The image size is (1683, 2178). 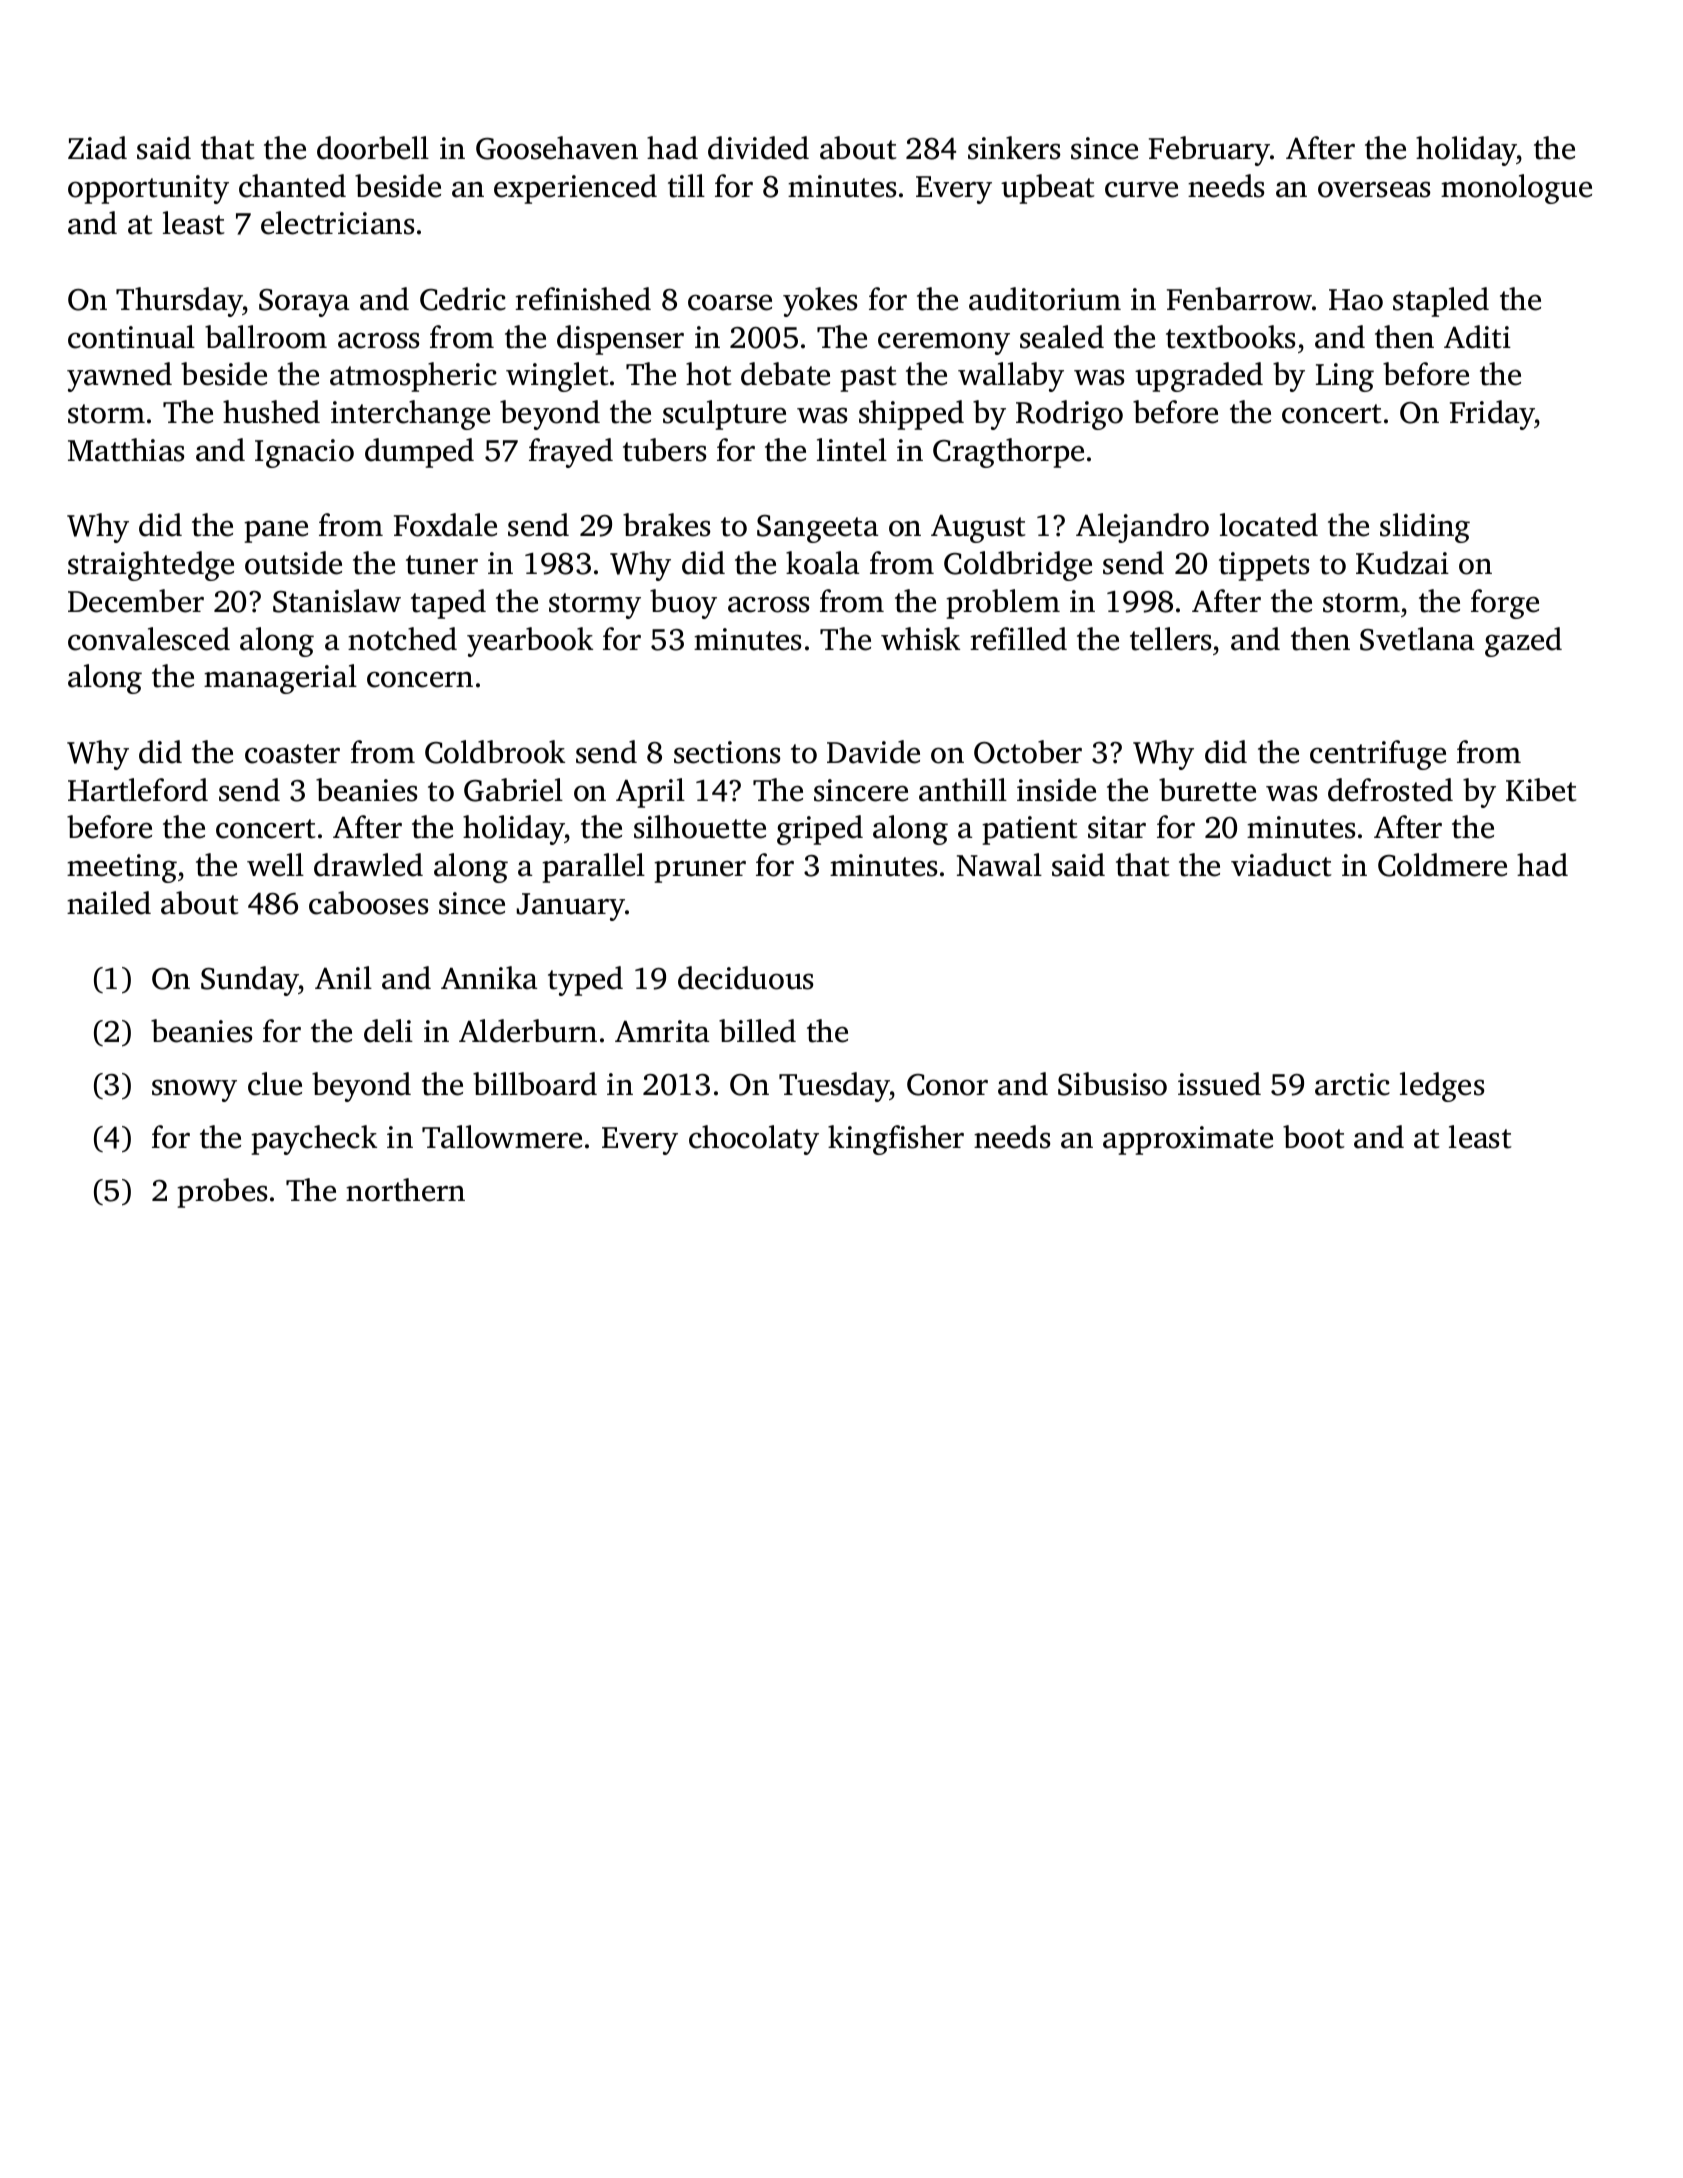 I want to click on Ignacio, so click(x=304, y=453).
